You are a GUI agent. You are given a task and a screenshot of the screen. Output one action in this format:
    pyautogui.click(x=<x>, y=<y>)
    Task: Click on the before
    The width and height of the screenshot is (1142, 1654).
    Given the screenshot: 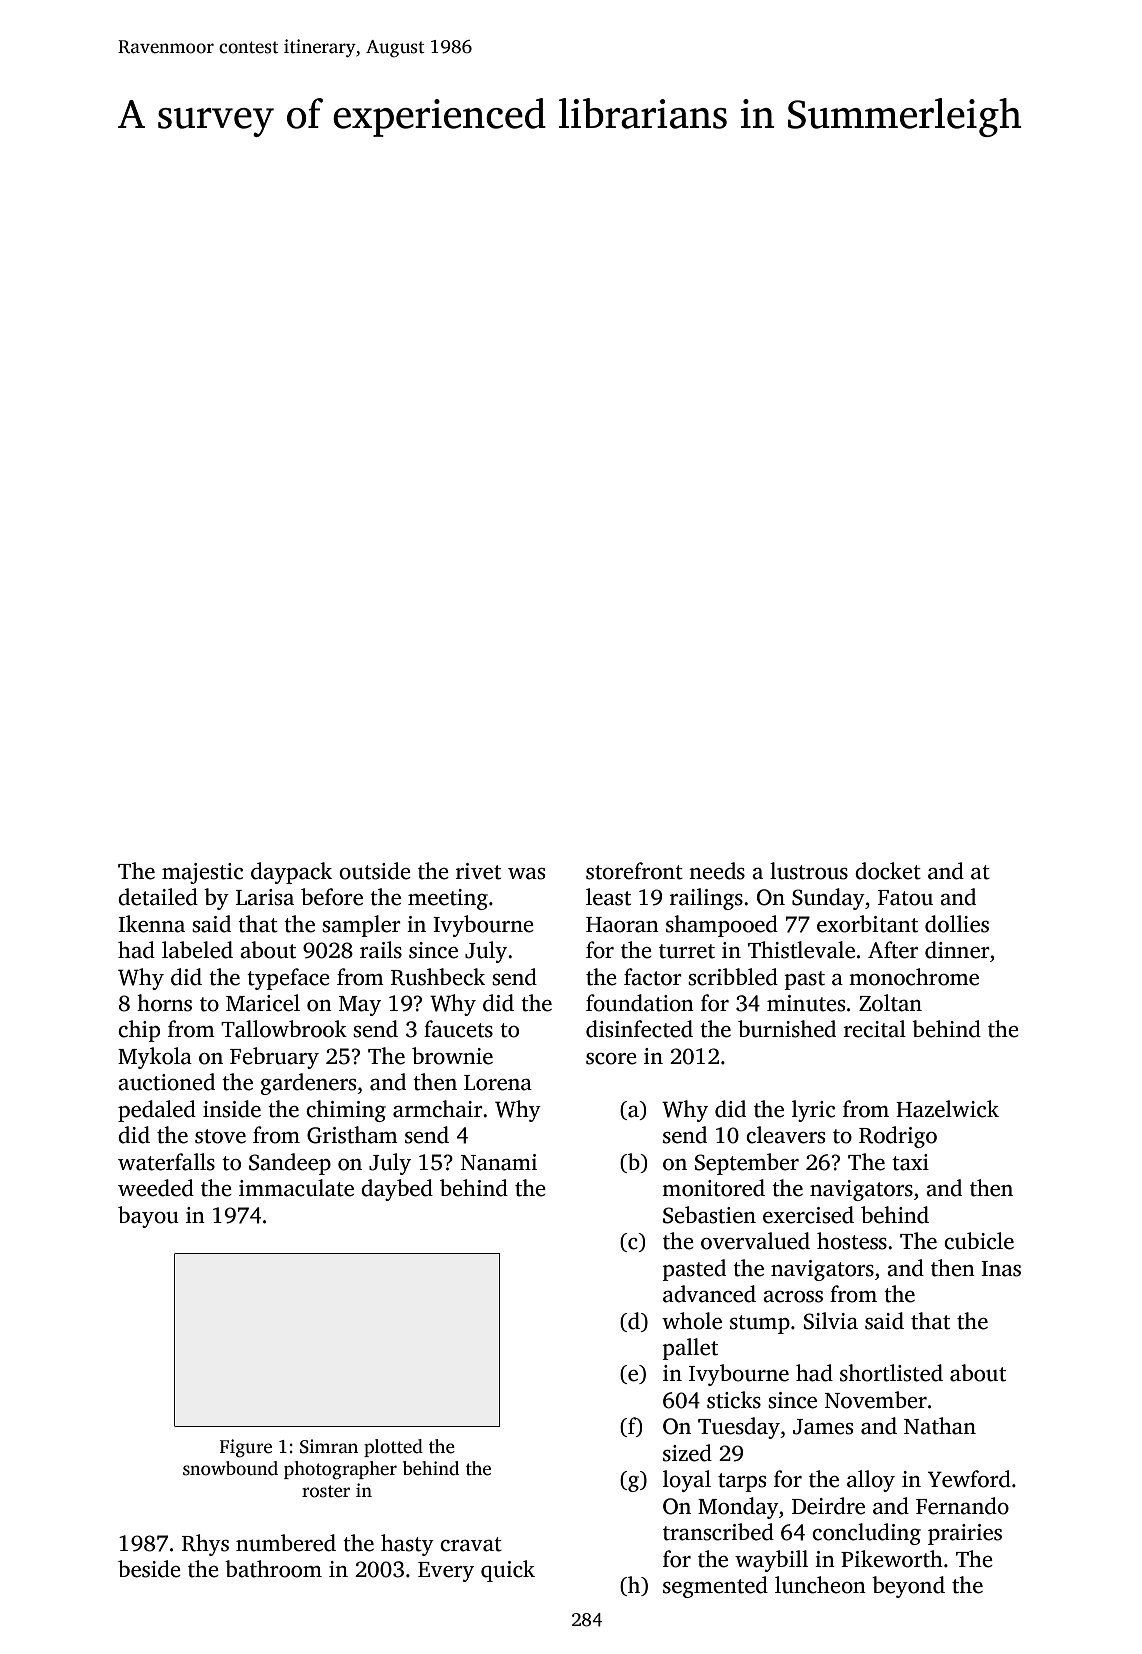 What is the action you would take?
    pyautogui.click(x=332, y=897)
